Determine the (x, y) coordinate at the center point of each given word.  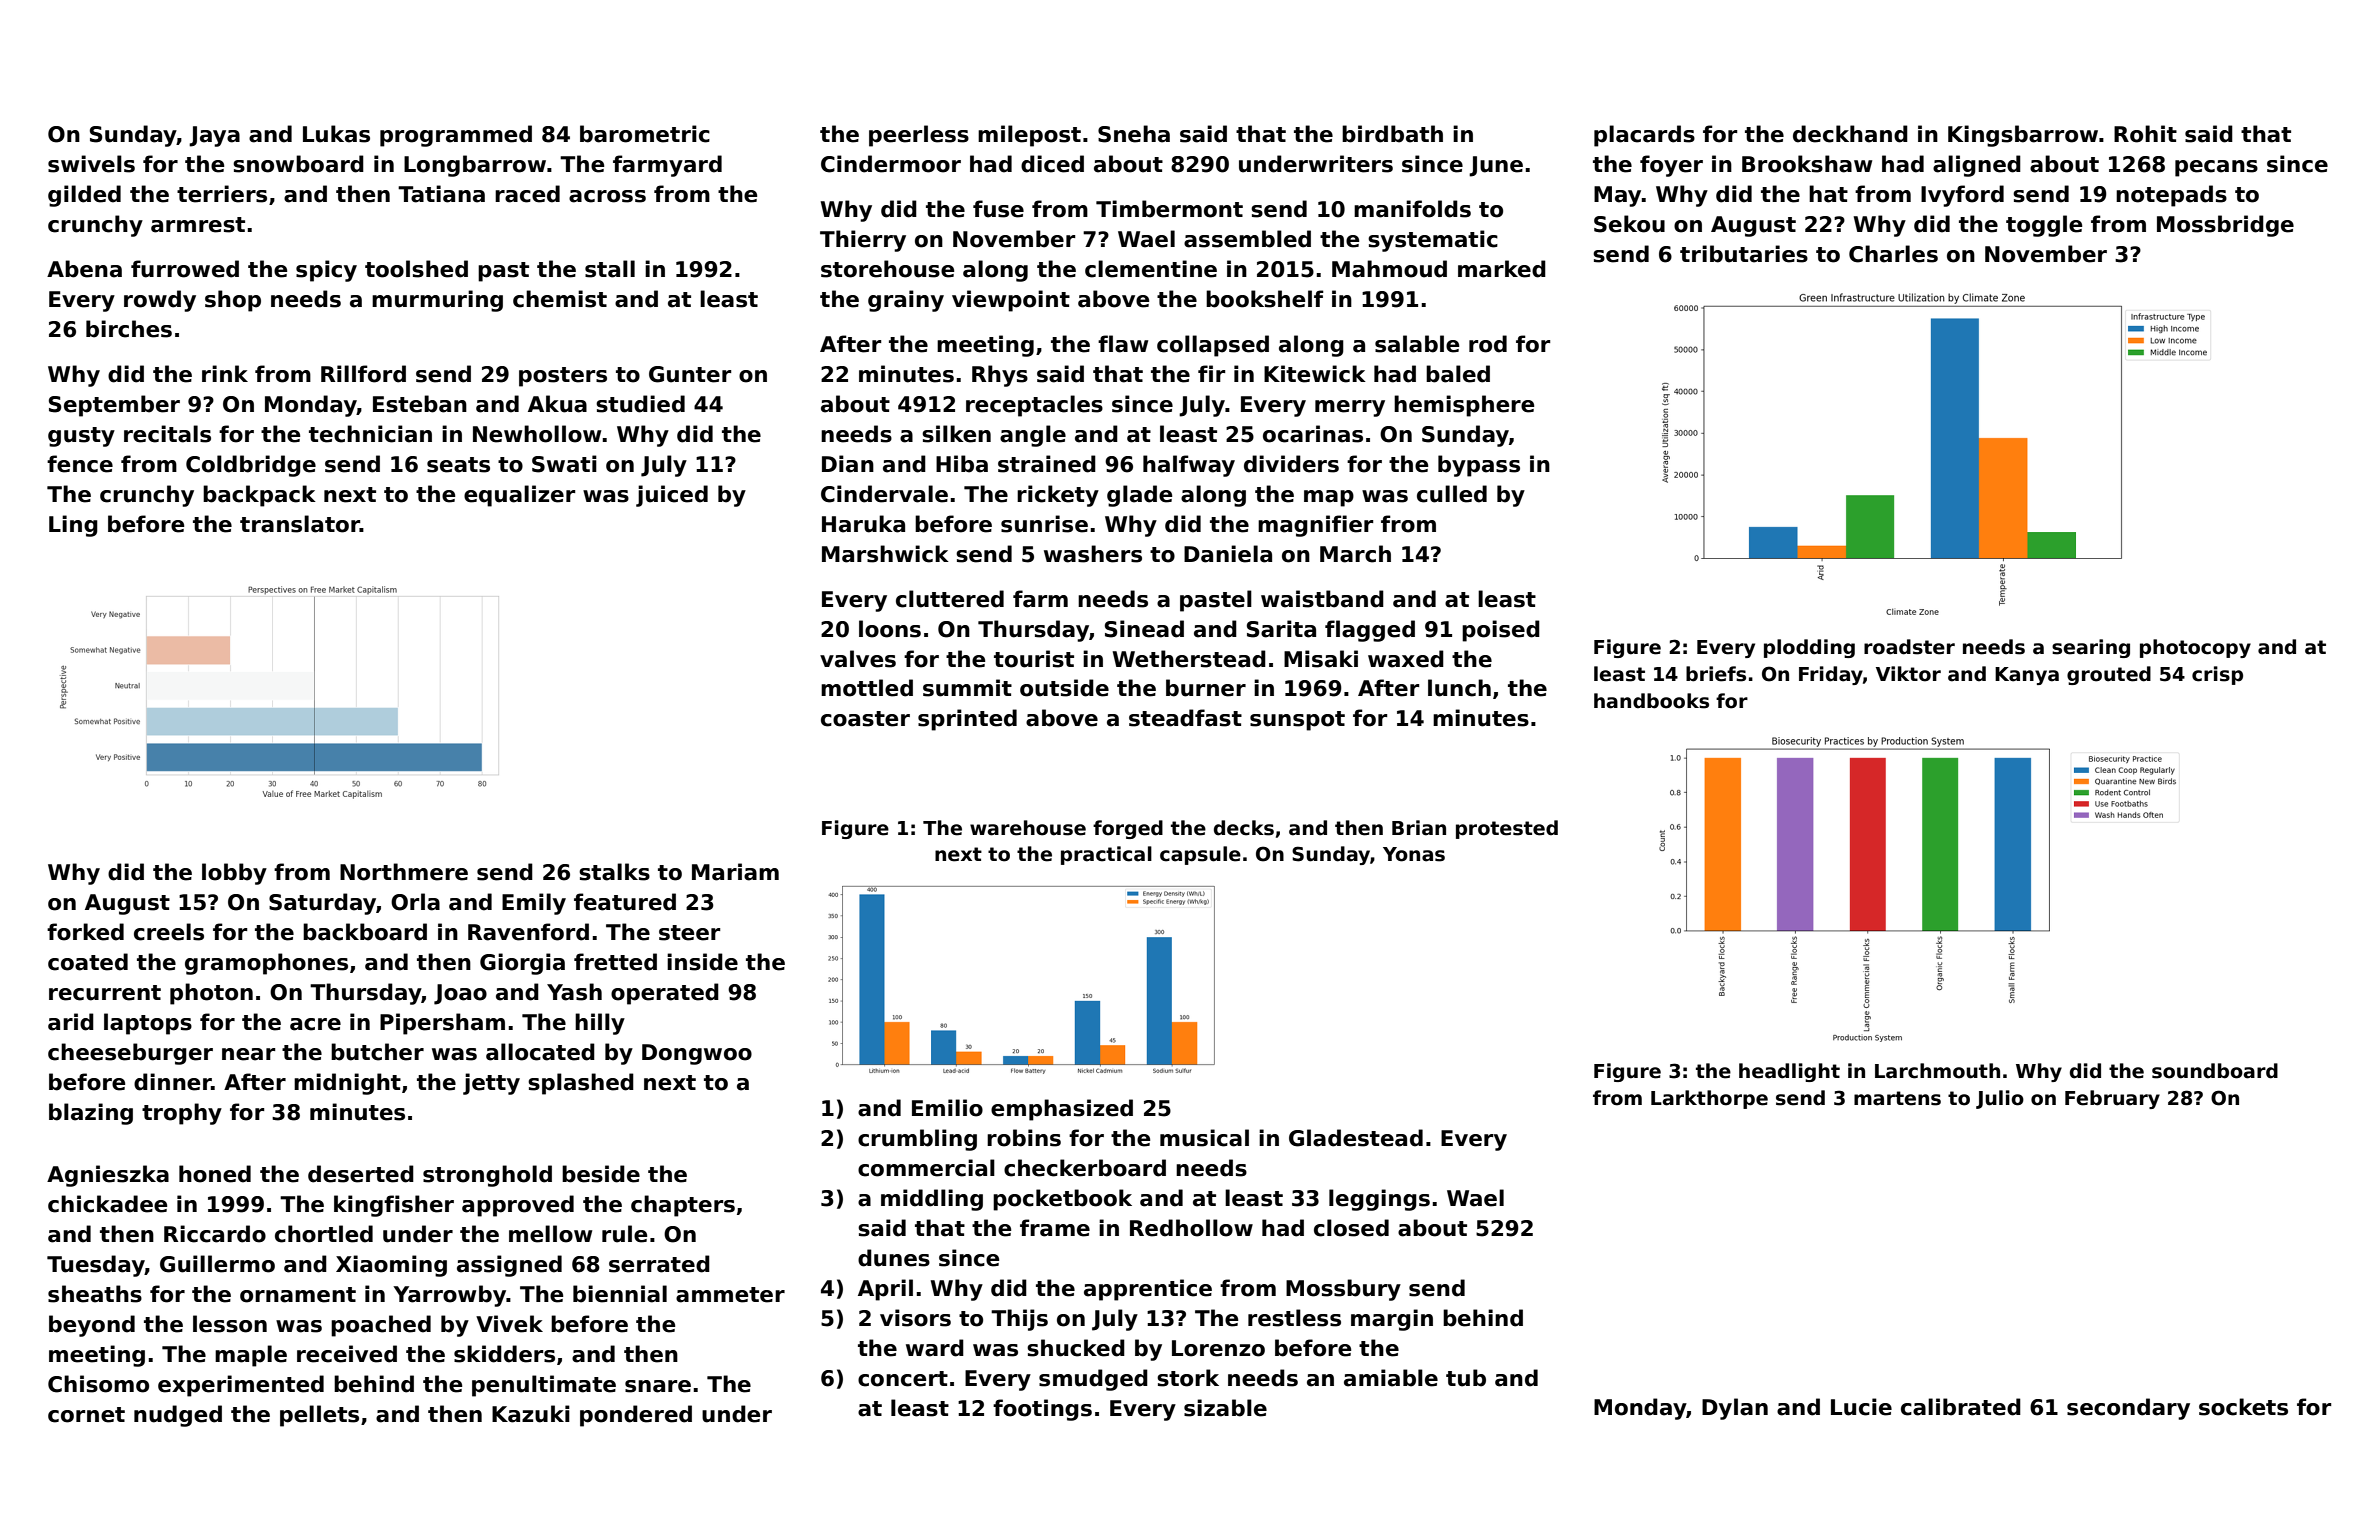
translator (300, 524)
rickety (1058, 496)
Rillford (363, 374)
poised (1501, 631)
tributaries (1744, 254)
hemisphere (1464, 406)
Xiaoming (391, 1266)
